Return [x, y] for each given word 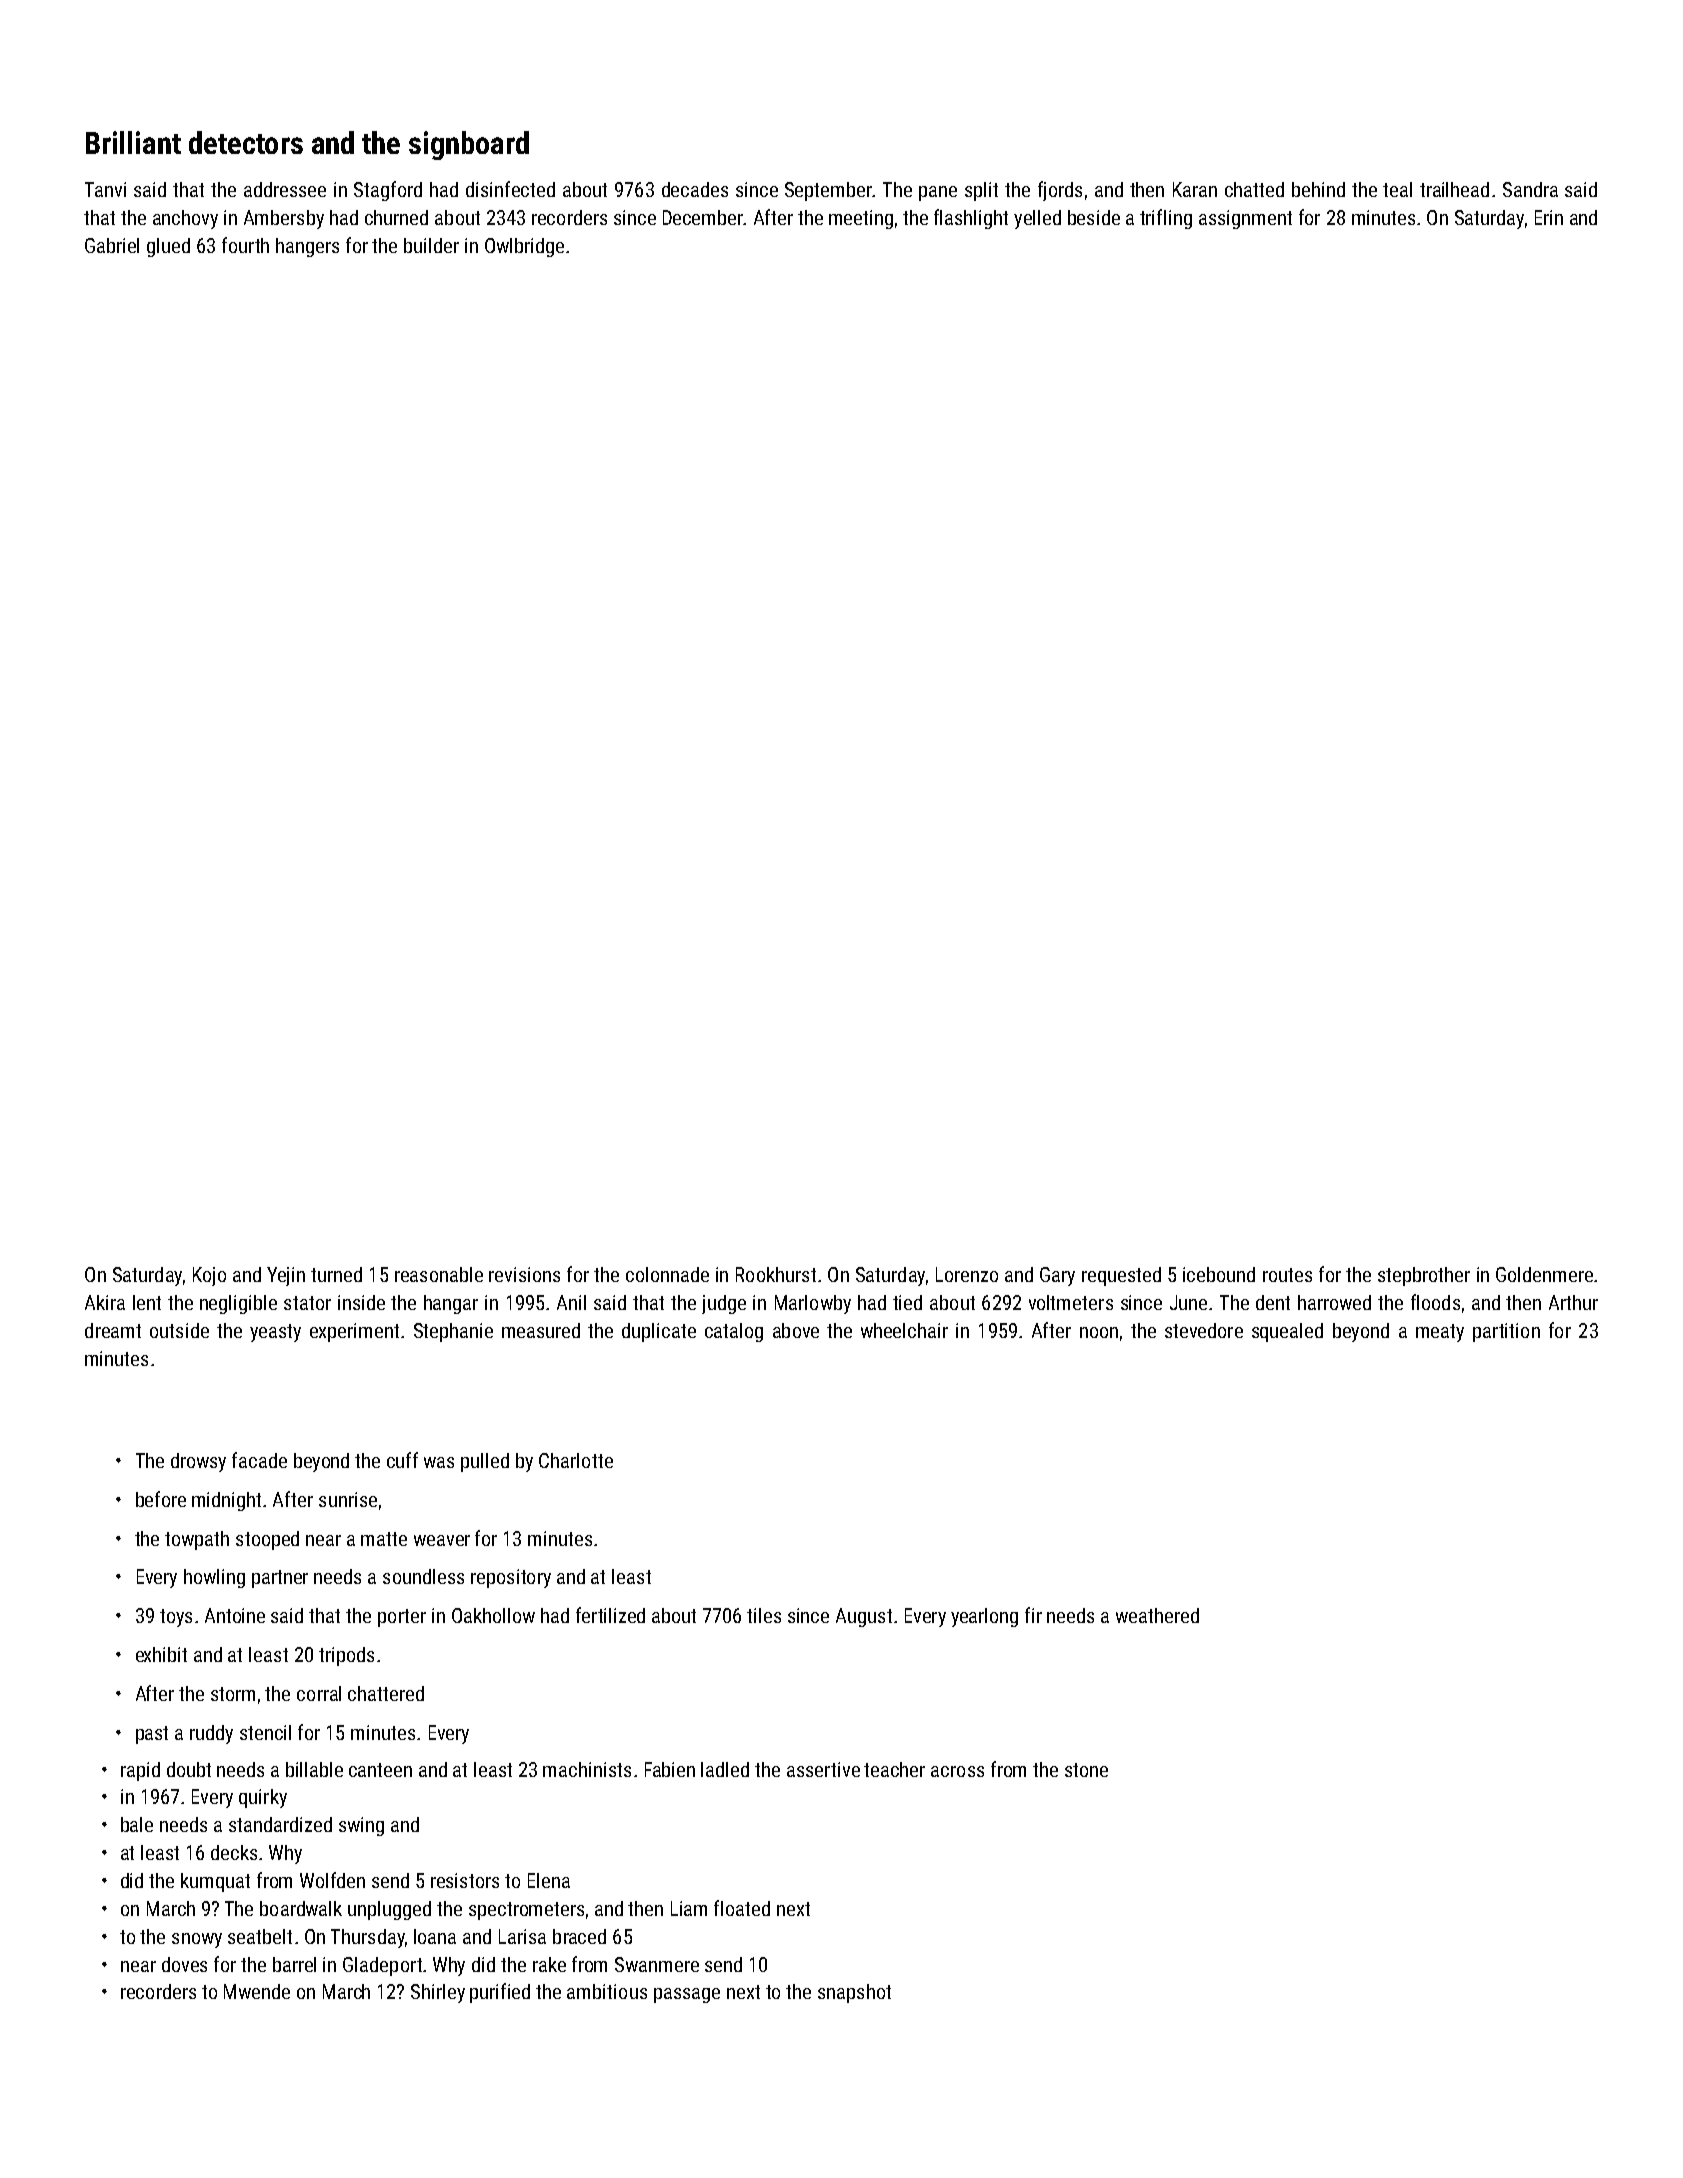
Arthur [1573, 1302]
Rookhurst [776, 1274]
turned [336, 1274]
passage [687, 1995]
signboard [469, 145]
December [703, 217]
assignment [1245, 219]
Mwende [257, 1991]
